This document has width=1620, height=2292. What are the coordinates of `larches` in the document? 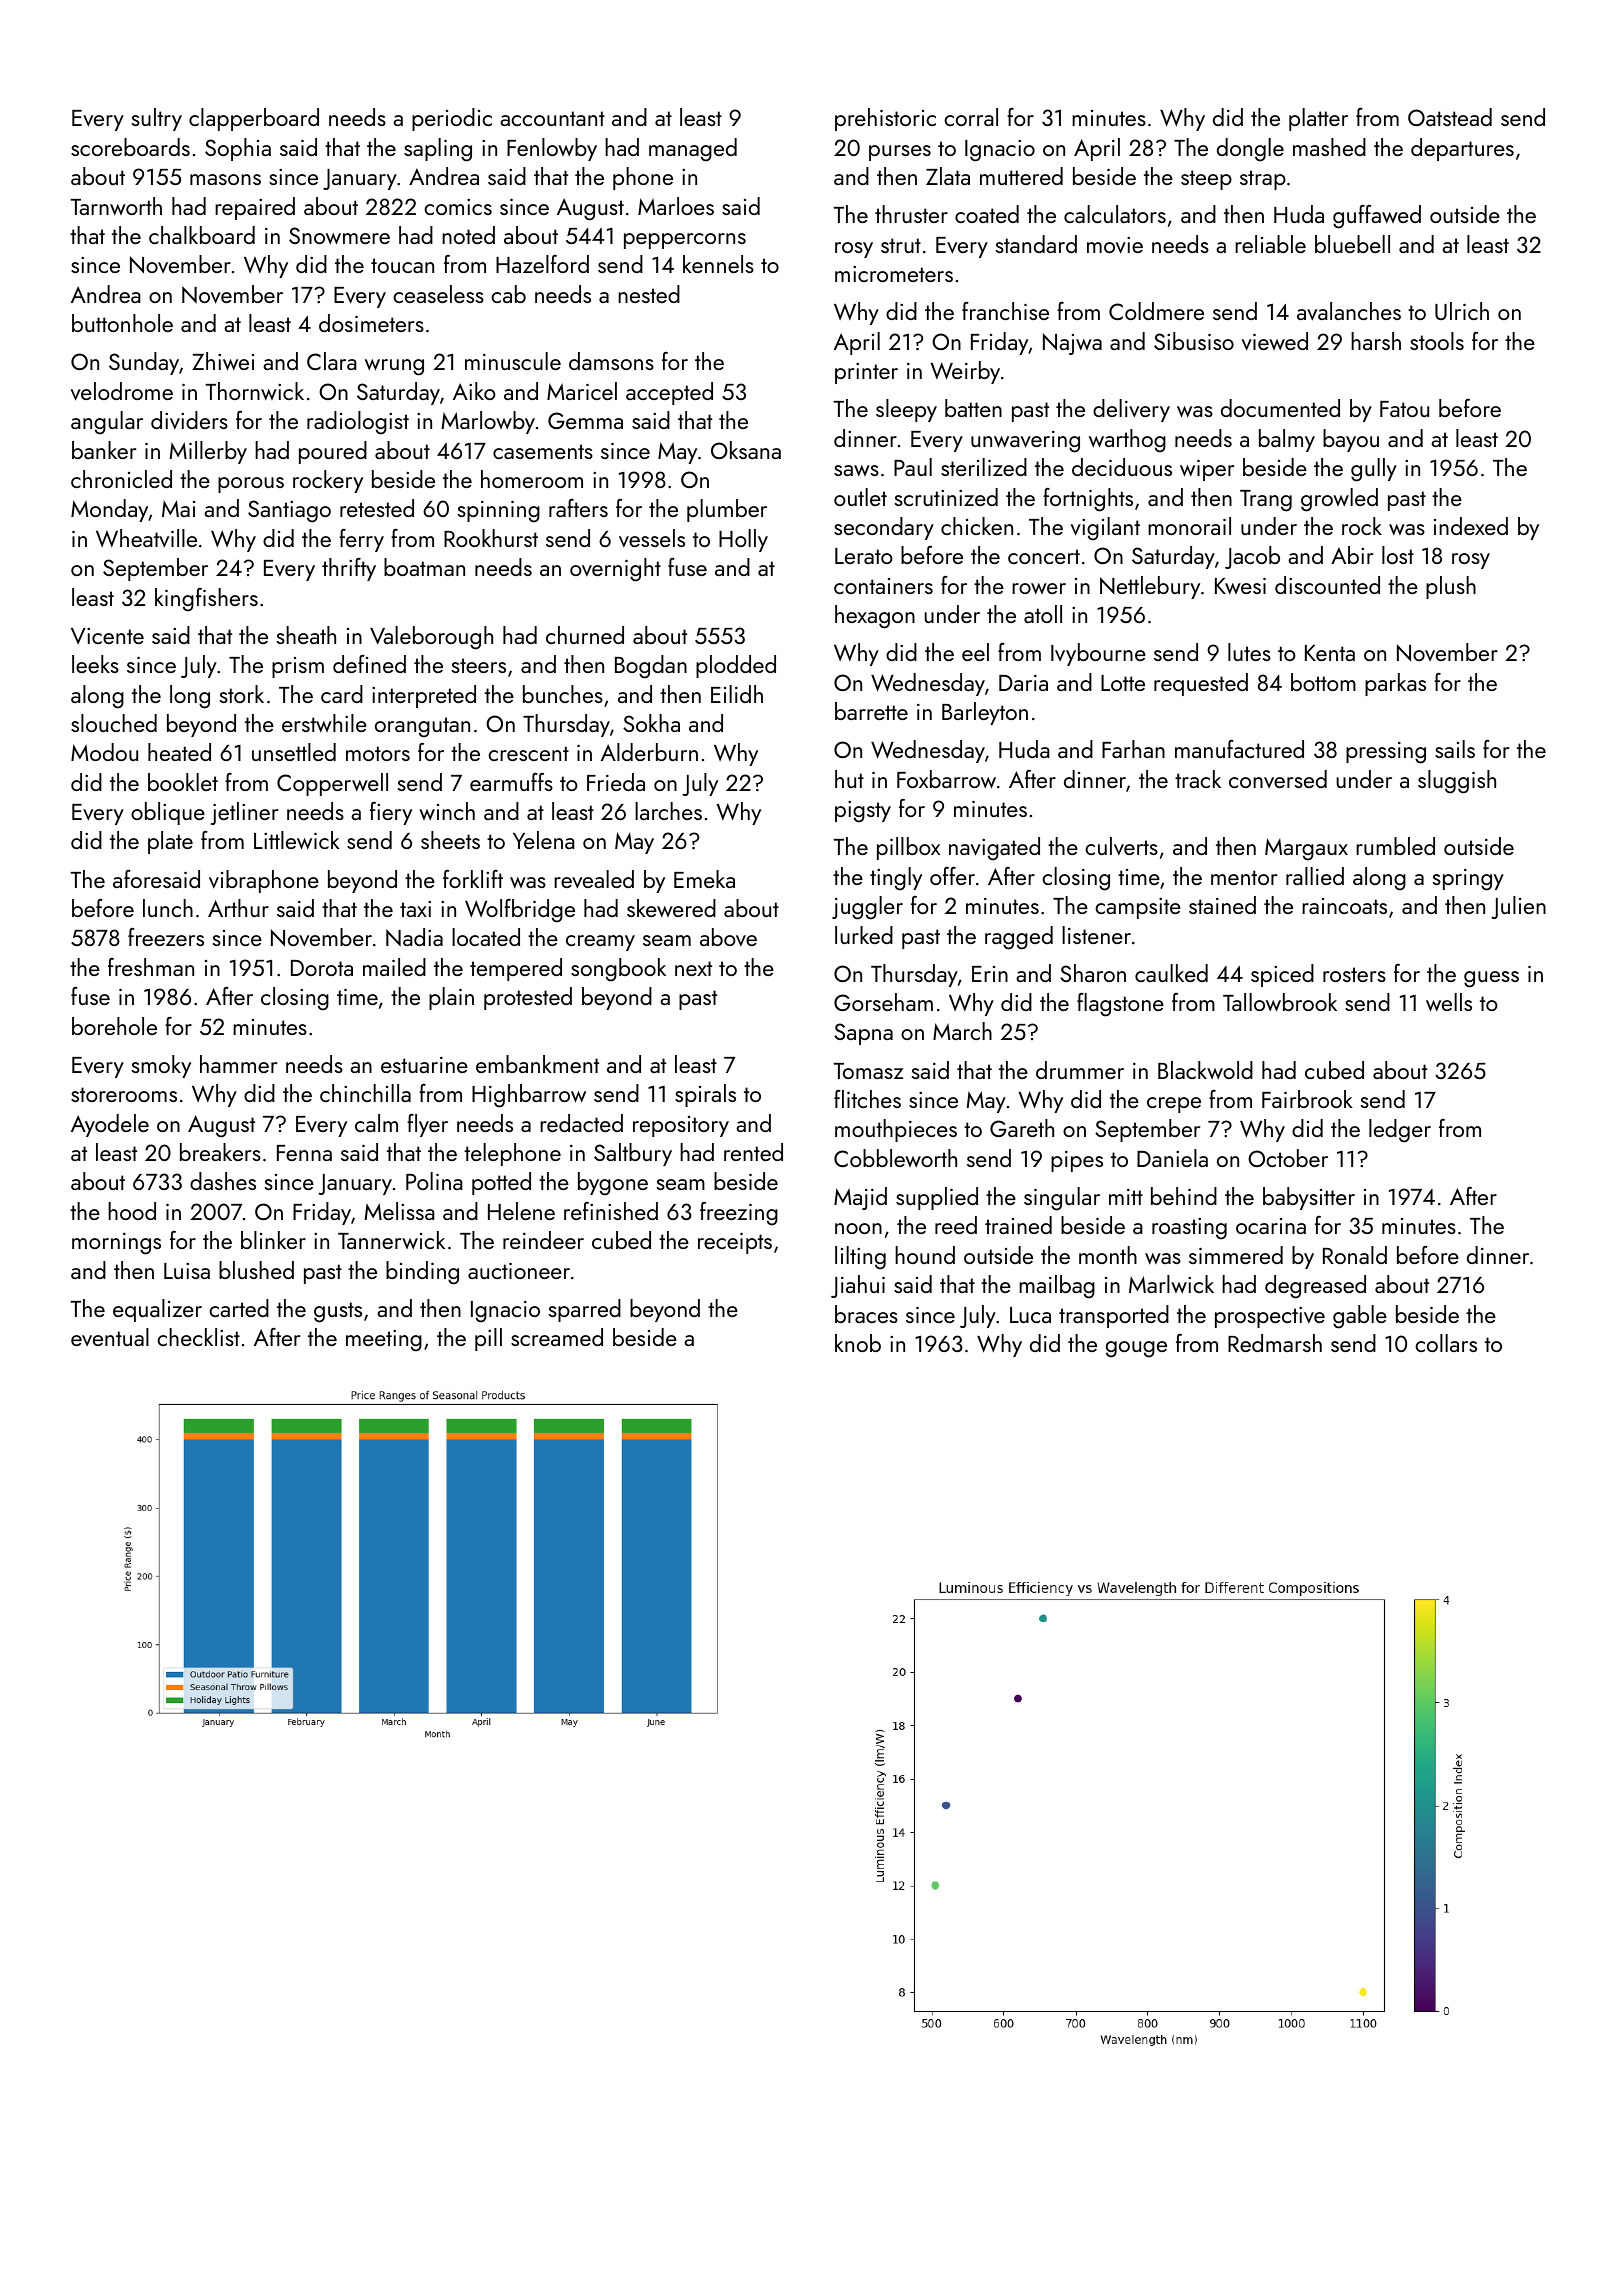 It's located at (668, 811).
